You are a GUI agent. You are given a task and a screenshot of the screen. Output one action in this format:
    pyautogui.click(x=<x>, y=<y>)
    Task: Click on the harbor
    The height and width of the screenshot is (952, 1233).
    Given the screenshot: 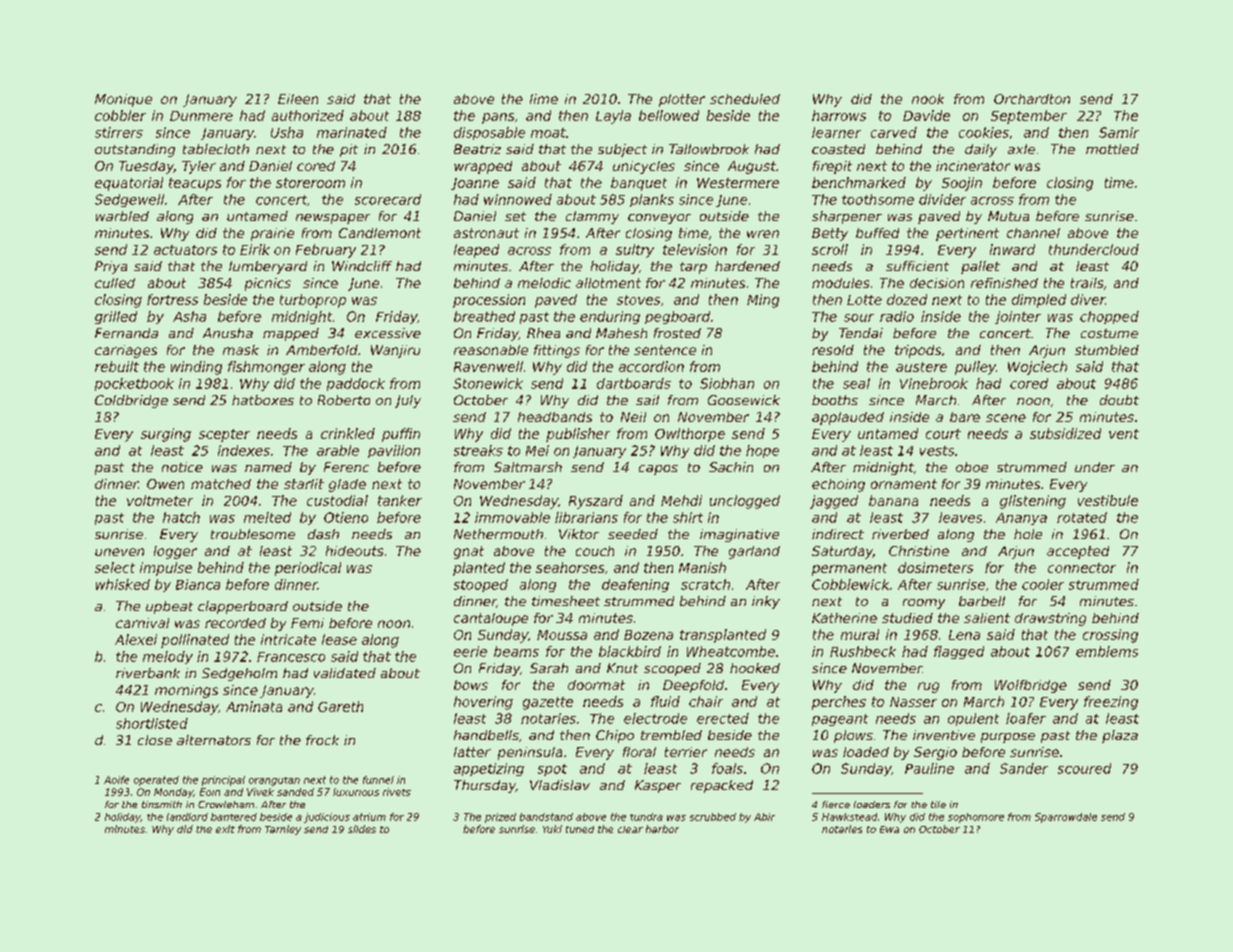 What is the action you would take?
    pyautogui.click(x=662, y=829)
